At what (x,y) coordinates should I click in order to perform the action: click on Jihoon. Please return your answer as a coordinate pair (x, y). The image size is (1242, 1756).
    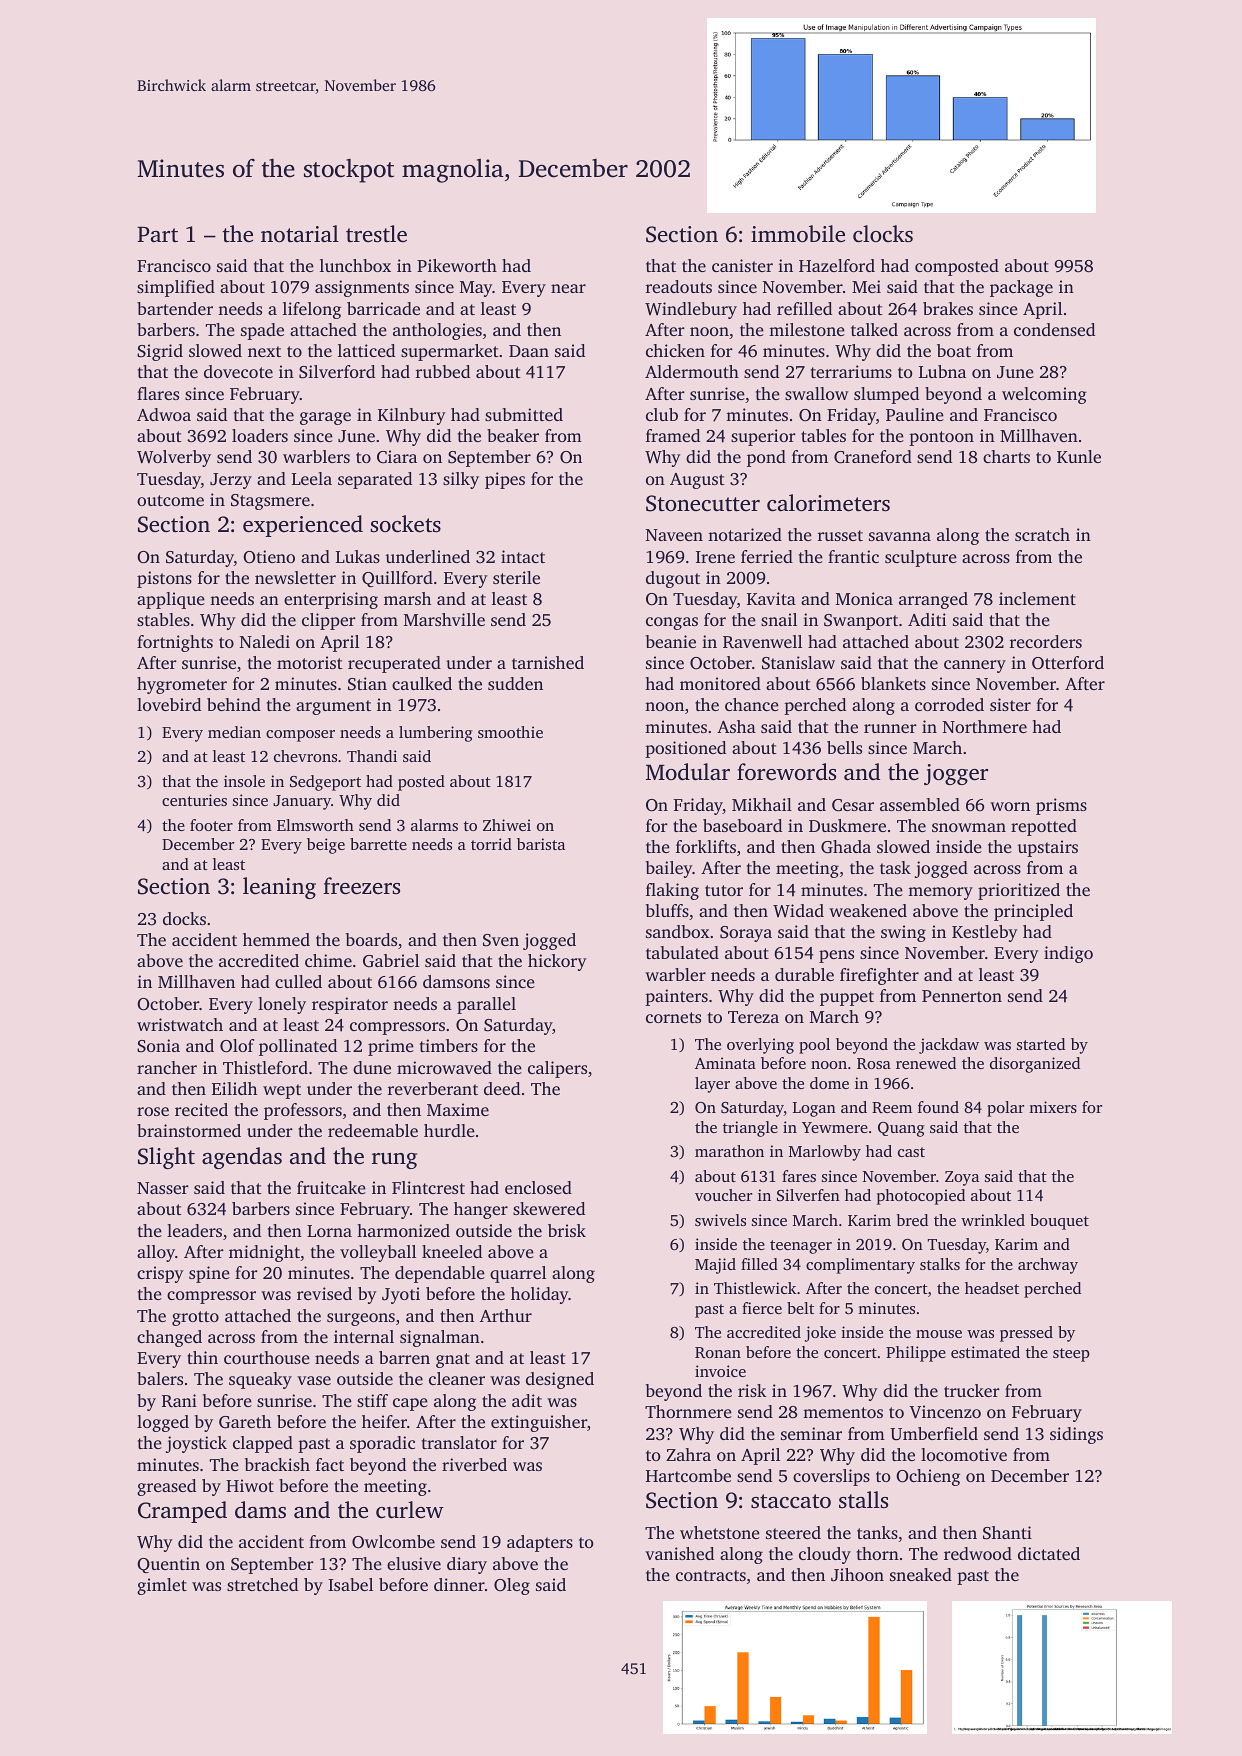
    Looking at the image, I should click on (857, 1575).
